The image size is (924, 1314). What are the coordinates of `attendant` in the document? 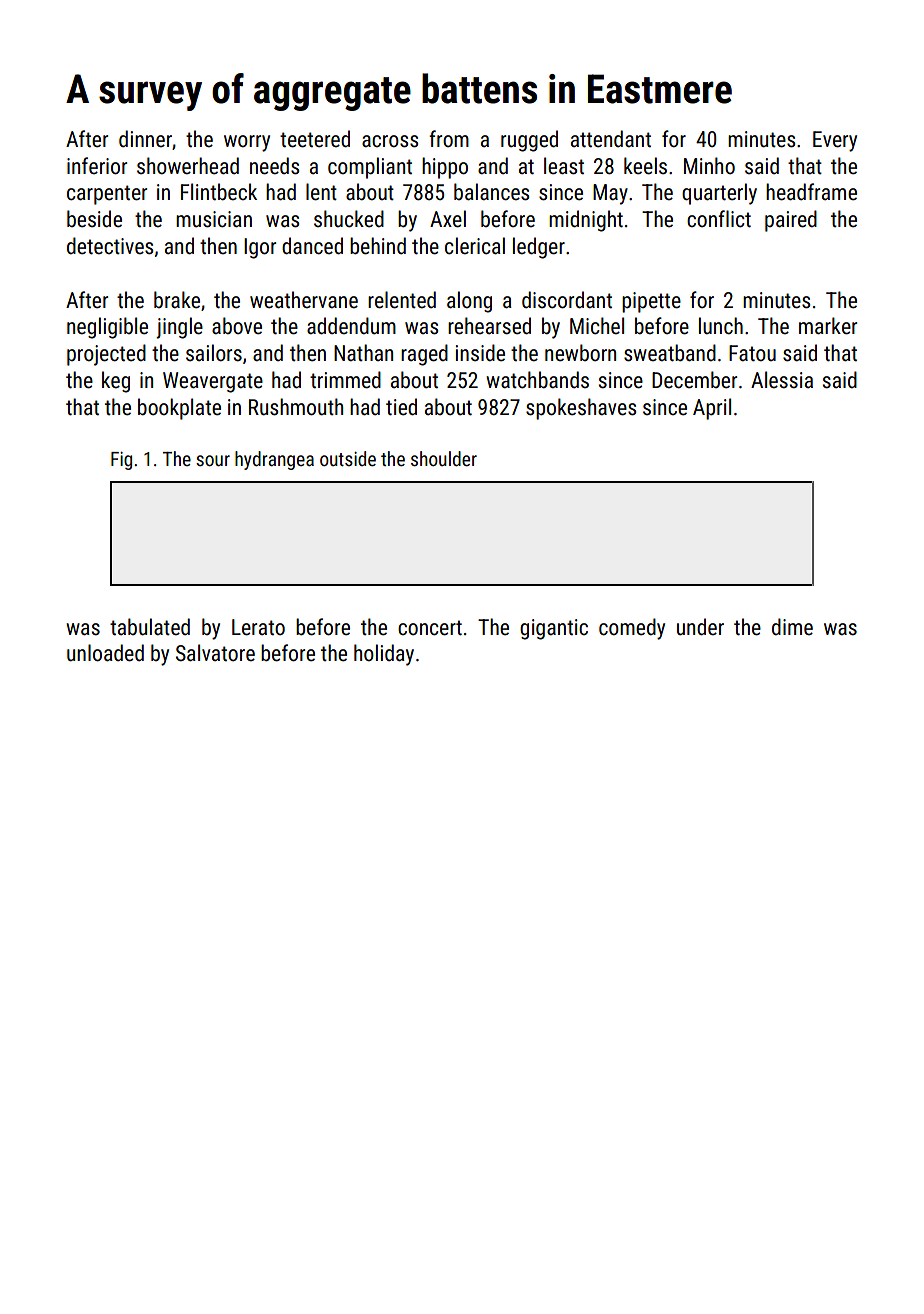 It's located at (611, 138).
